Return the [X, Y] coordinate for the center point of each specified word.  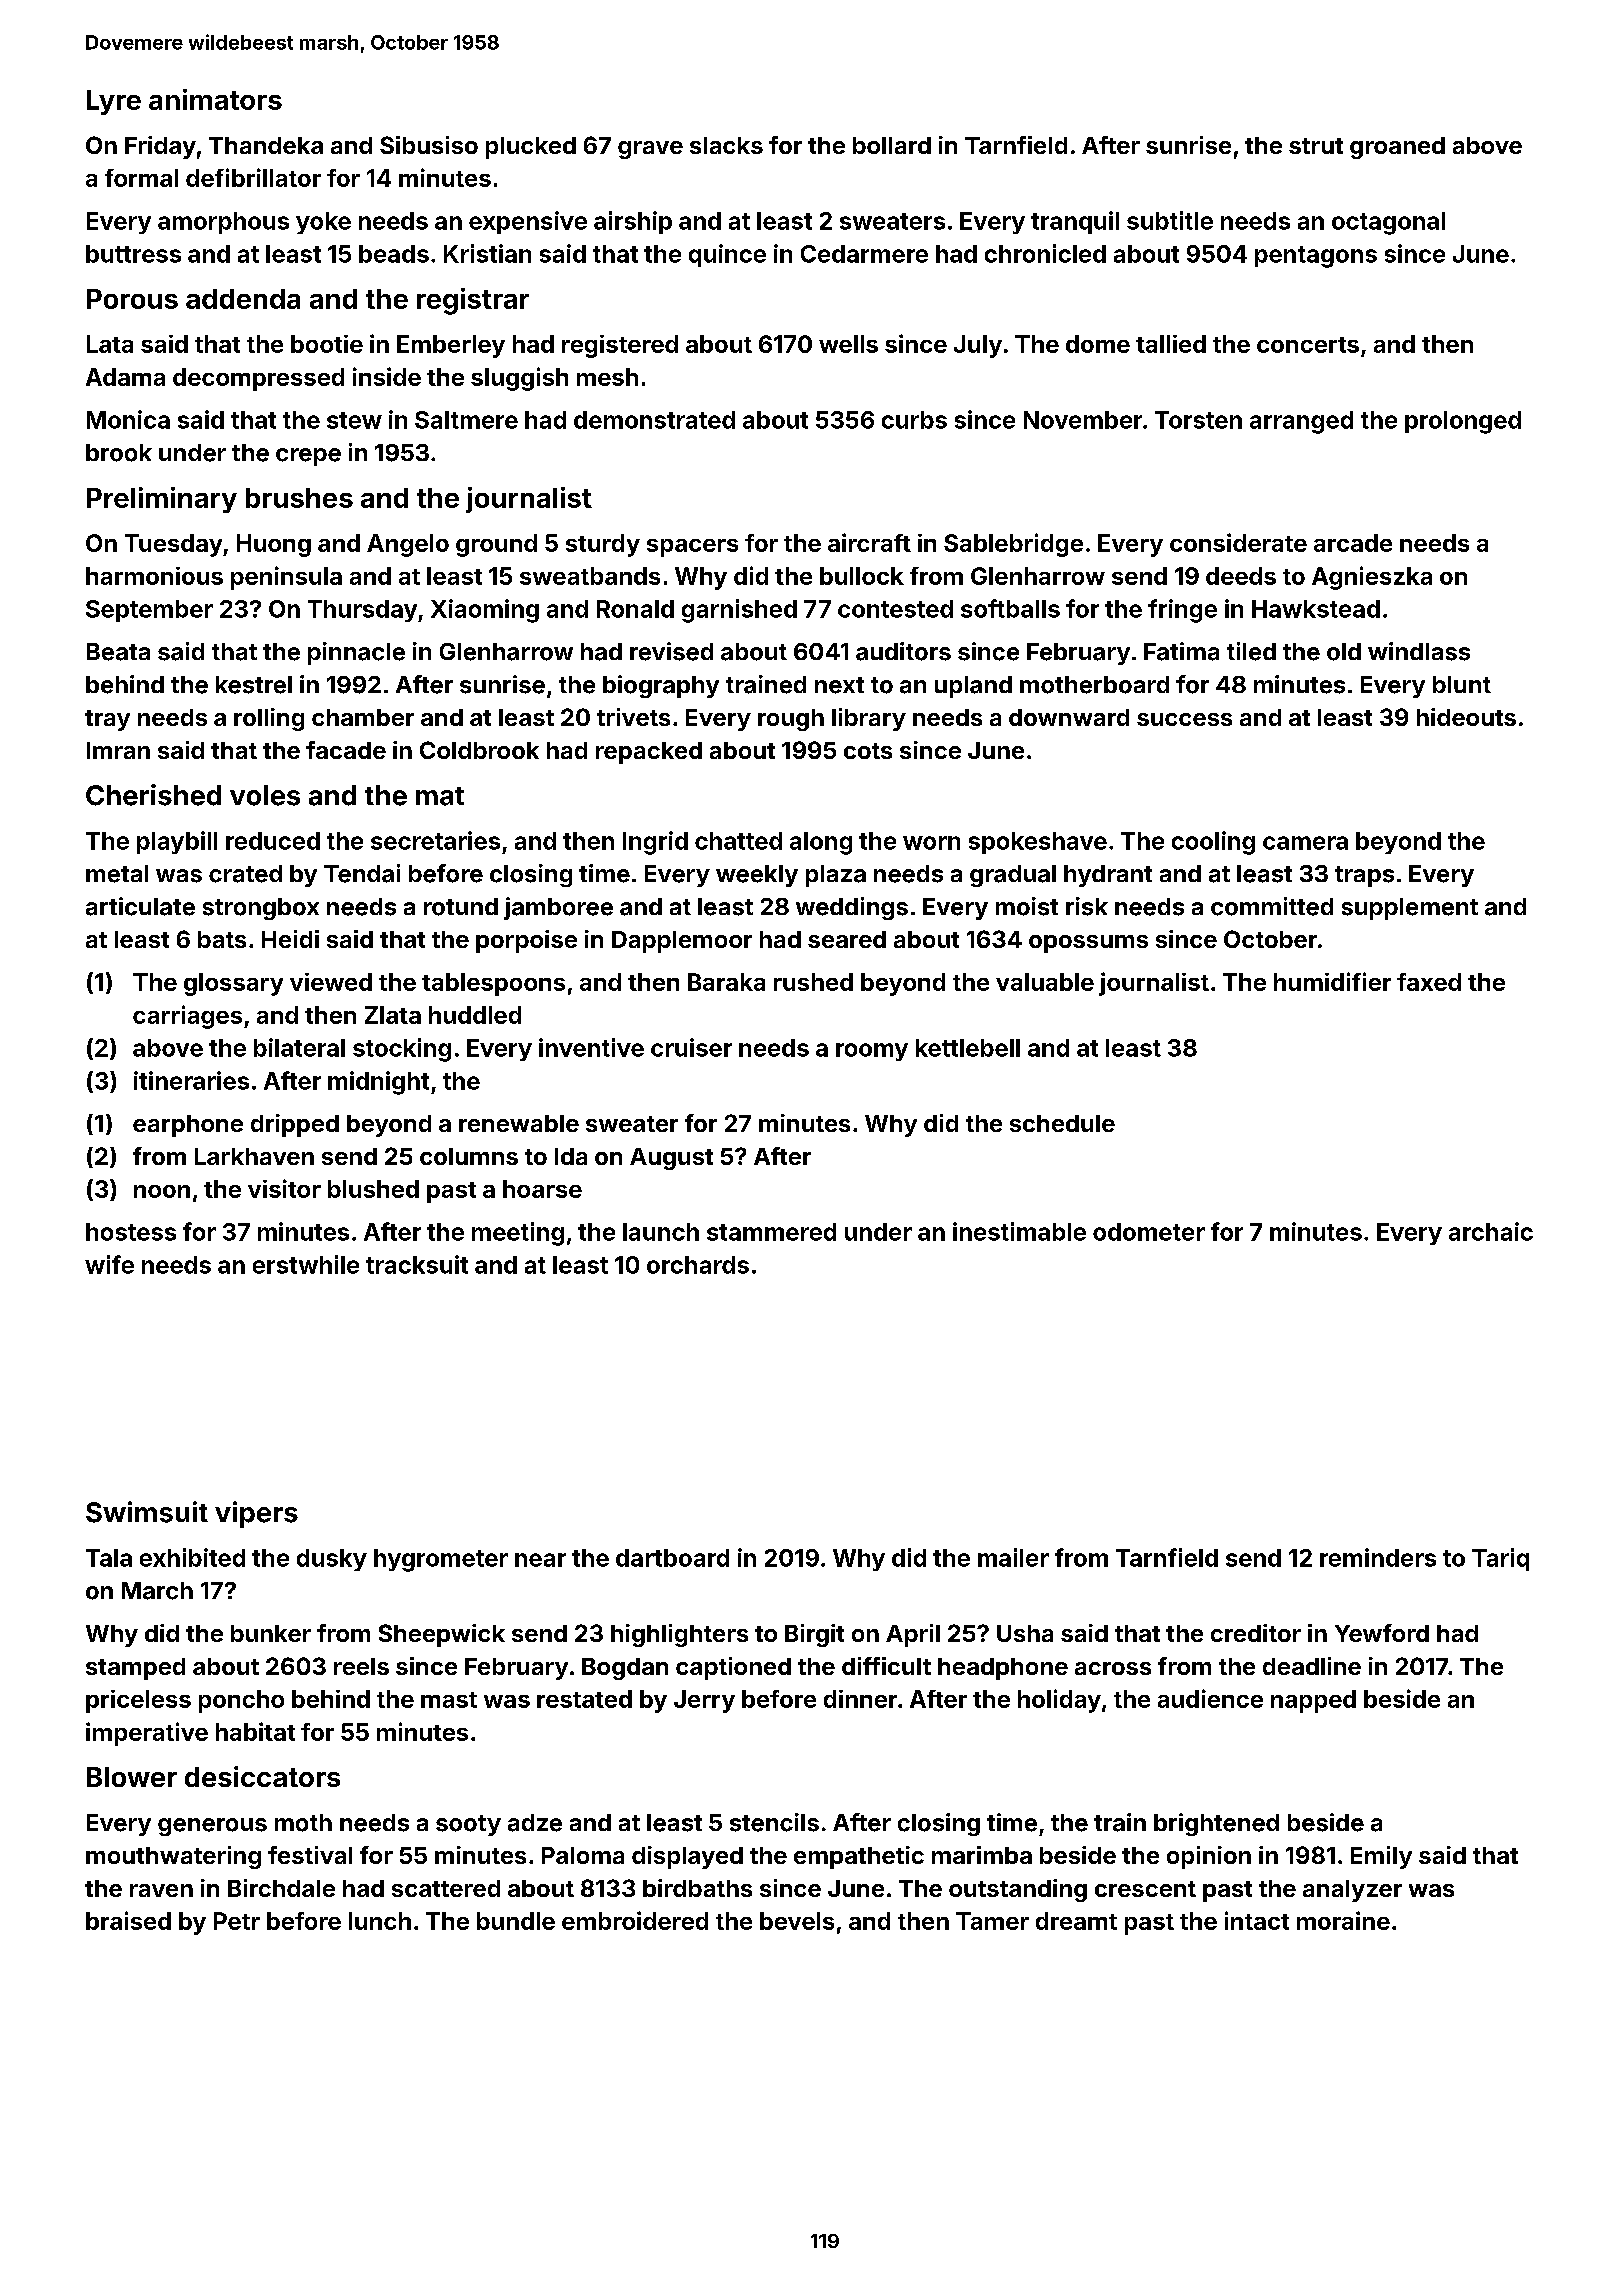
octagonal [1388, 223]
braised [128, 1920]
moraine [1343, 1920]
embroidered [635, 1920]
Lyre [114, 102]
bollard [892, 145]
